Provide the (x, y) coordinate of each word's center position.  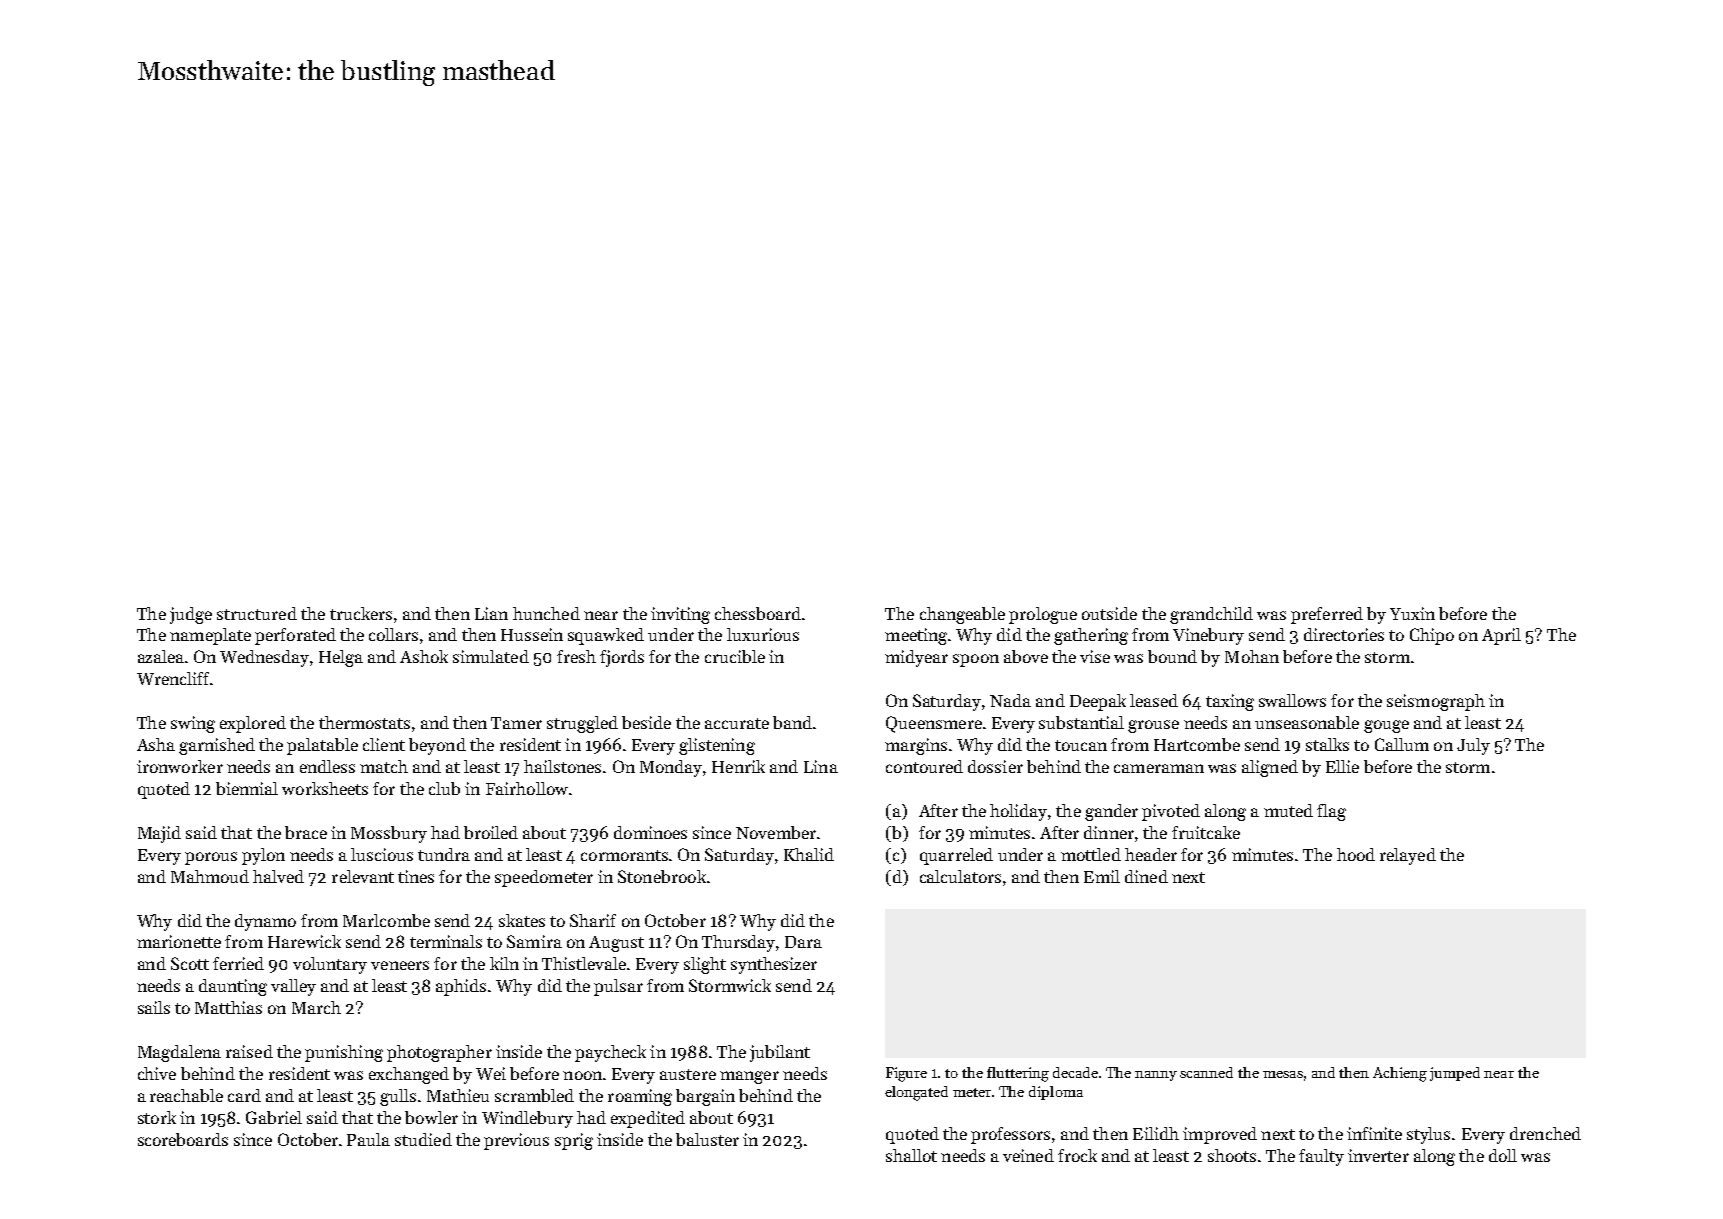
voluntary (330, 965)
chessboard (758, 613)
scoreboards (183, 1139)
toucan (1081, 745)
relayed (1408, 856)
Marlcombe (386, 920)
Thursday (738, 943)
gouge (1386, 726)
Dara (803, 942)
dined (1146, 876)
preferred (1327, 615)
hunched (546, 613)
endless (327, 766)
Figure (906, 1074)
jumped (1455, 1074)
